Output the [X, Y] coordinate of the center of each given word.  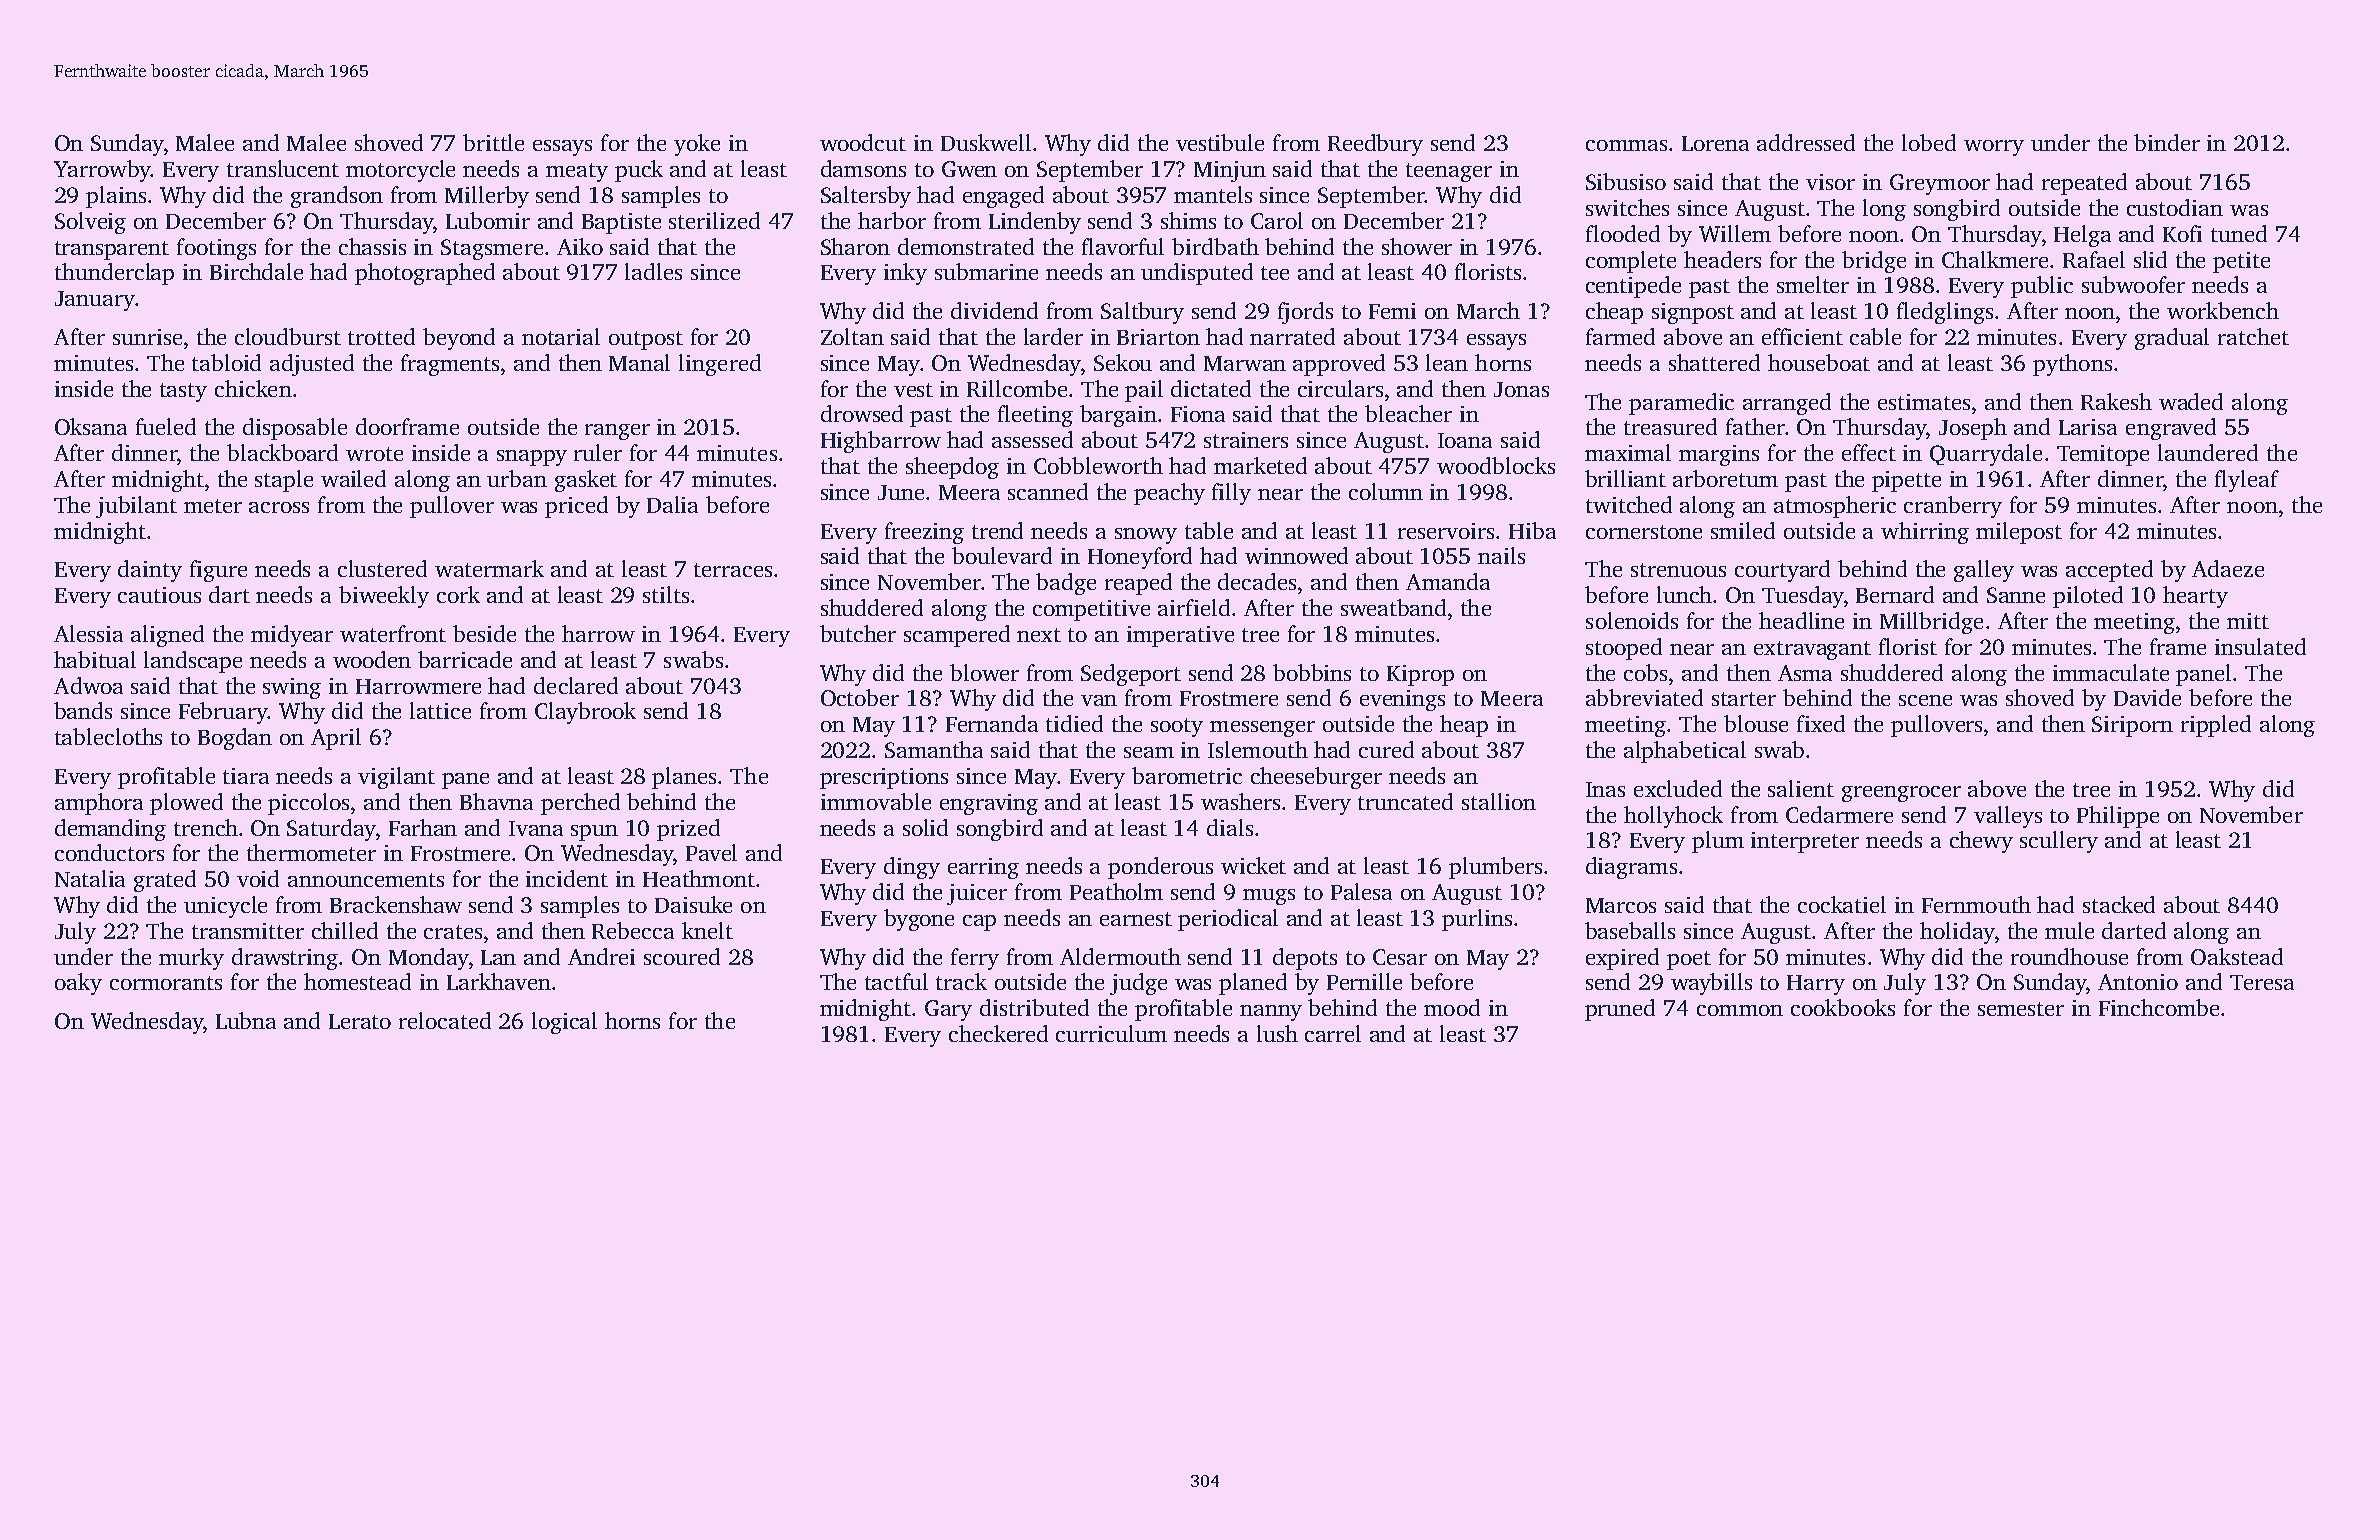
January [95, 301]
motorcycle [400, 171]
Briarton [1158, 337]
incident [567, 878]
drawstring [285, 959]
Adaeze [2228, 568]
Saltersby [866, 197]
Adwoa [88, 685]
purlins [1477, 920]
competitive [1091, 610]
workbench [2223, 310]
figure [218, 571]
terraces [733, 570]
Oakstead [2237, 956]
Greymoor [1940, 184]
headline [1801, 620]
